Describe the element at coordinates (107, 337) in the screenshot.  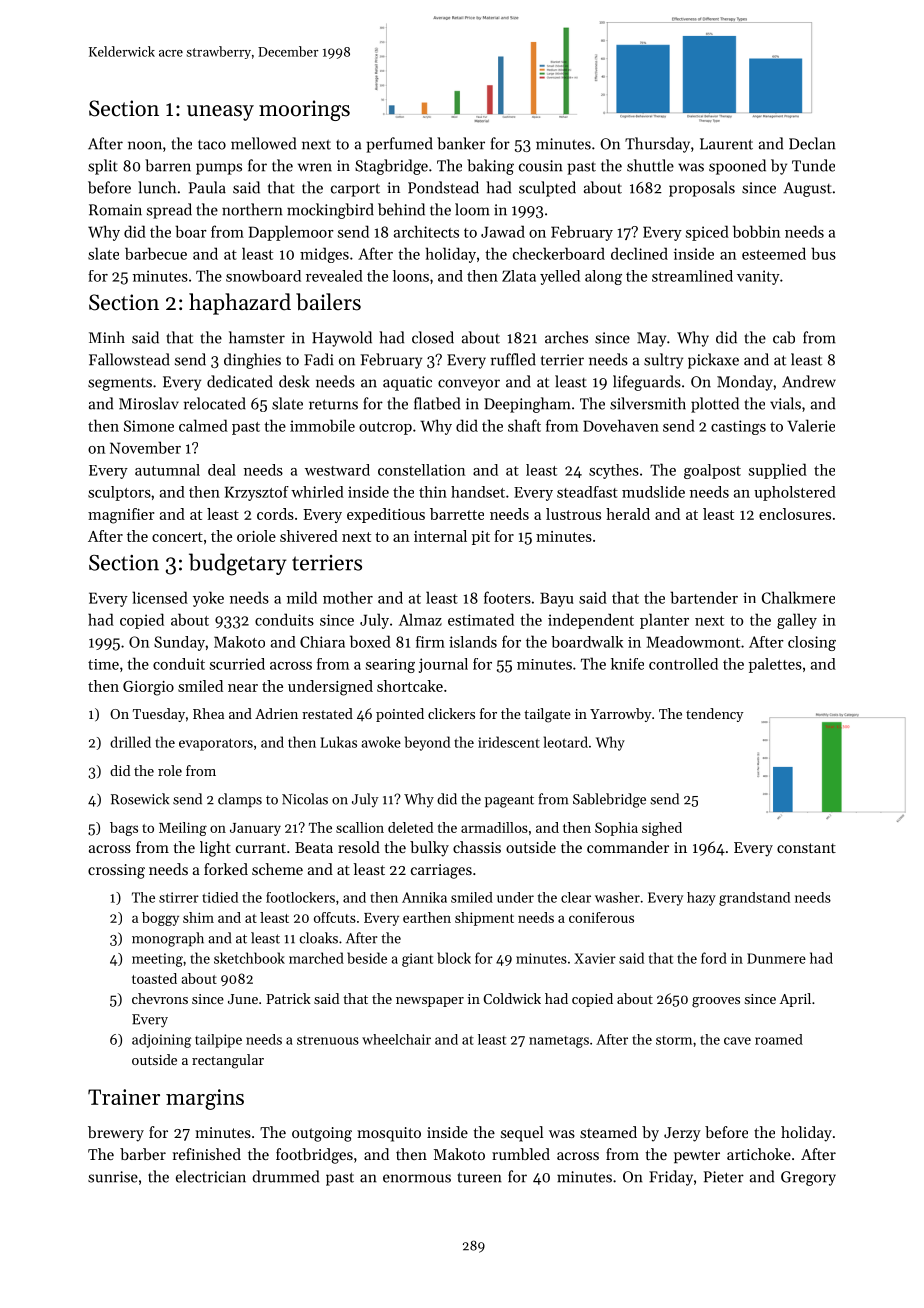
I see `Minh` at that location.
